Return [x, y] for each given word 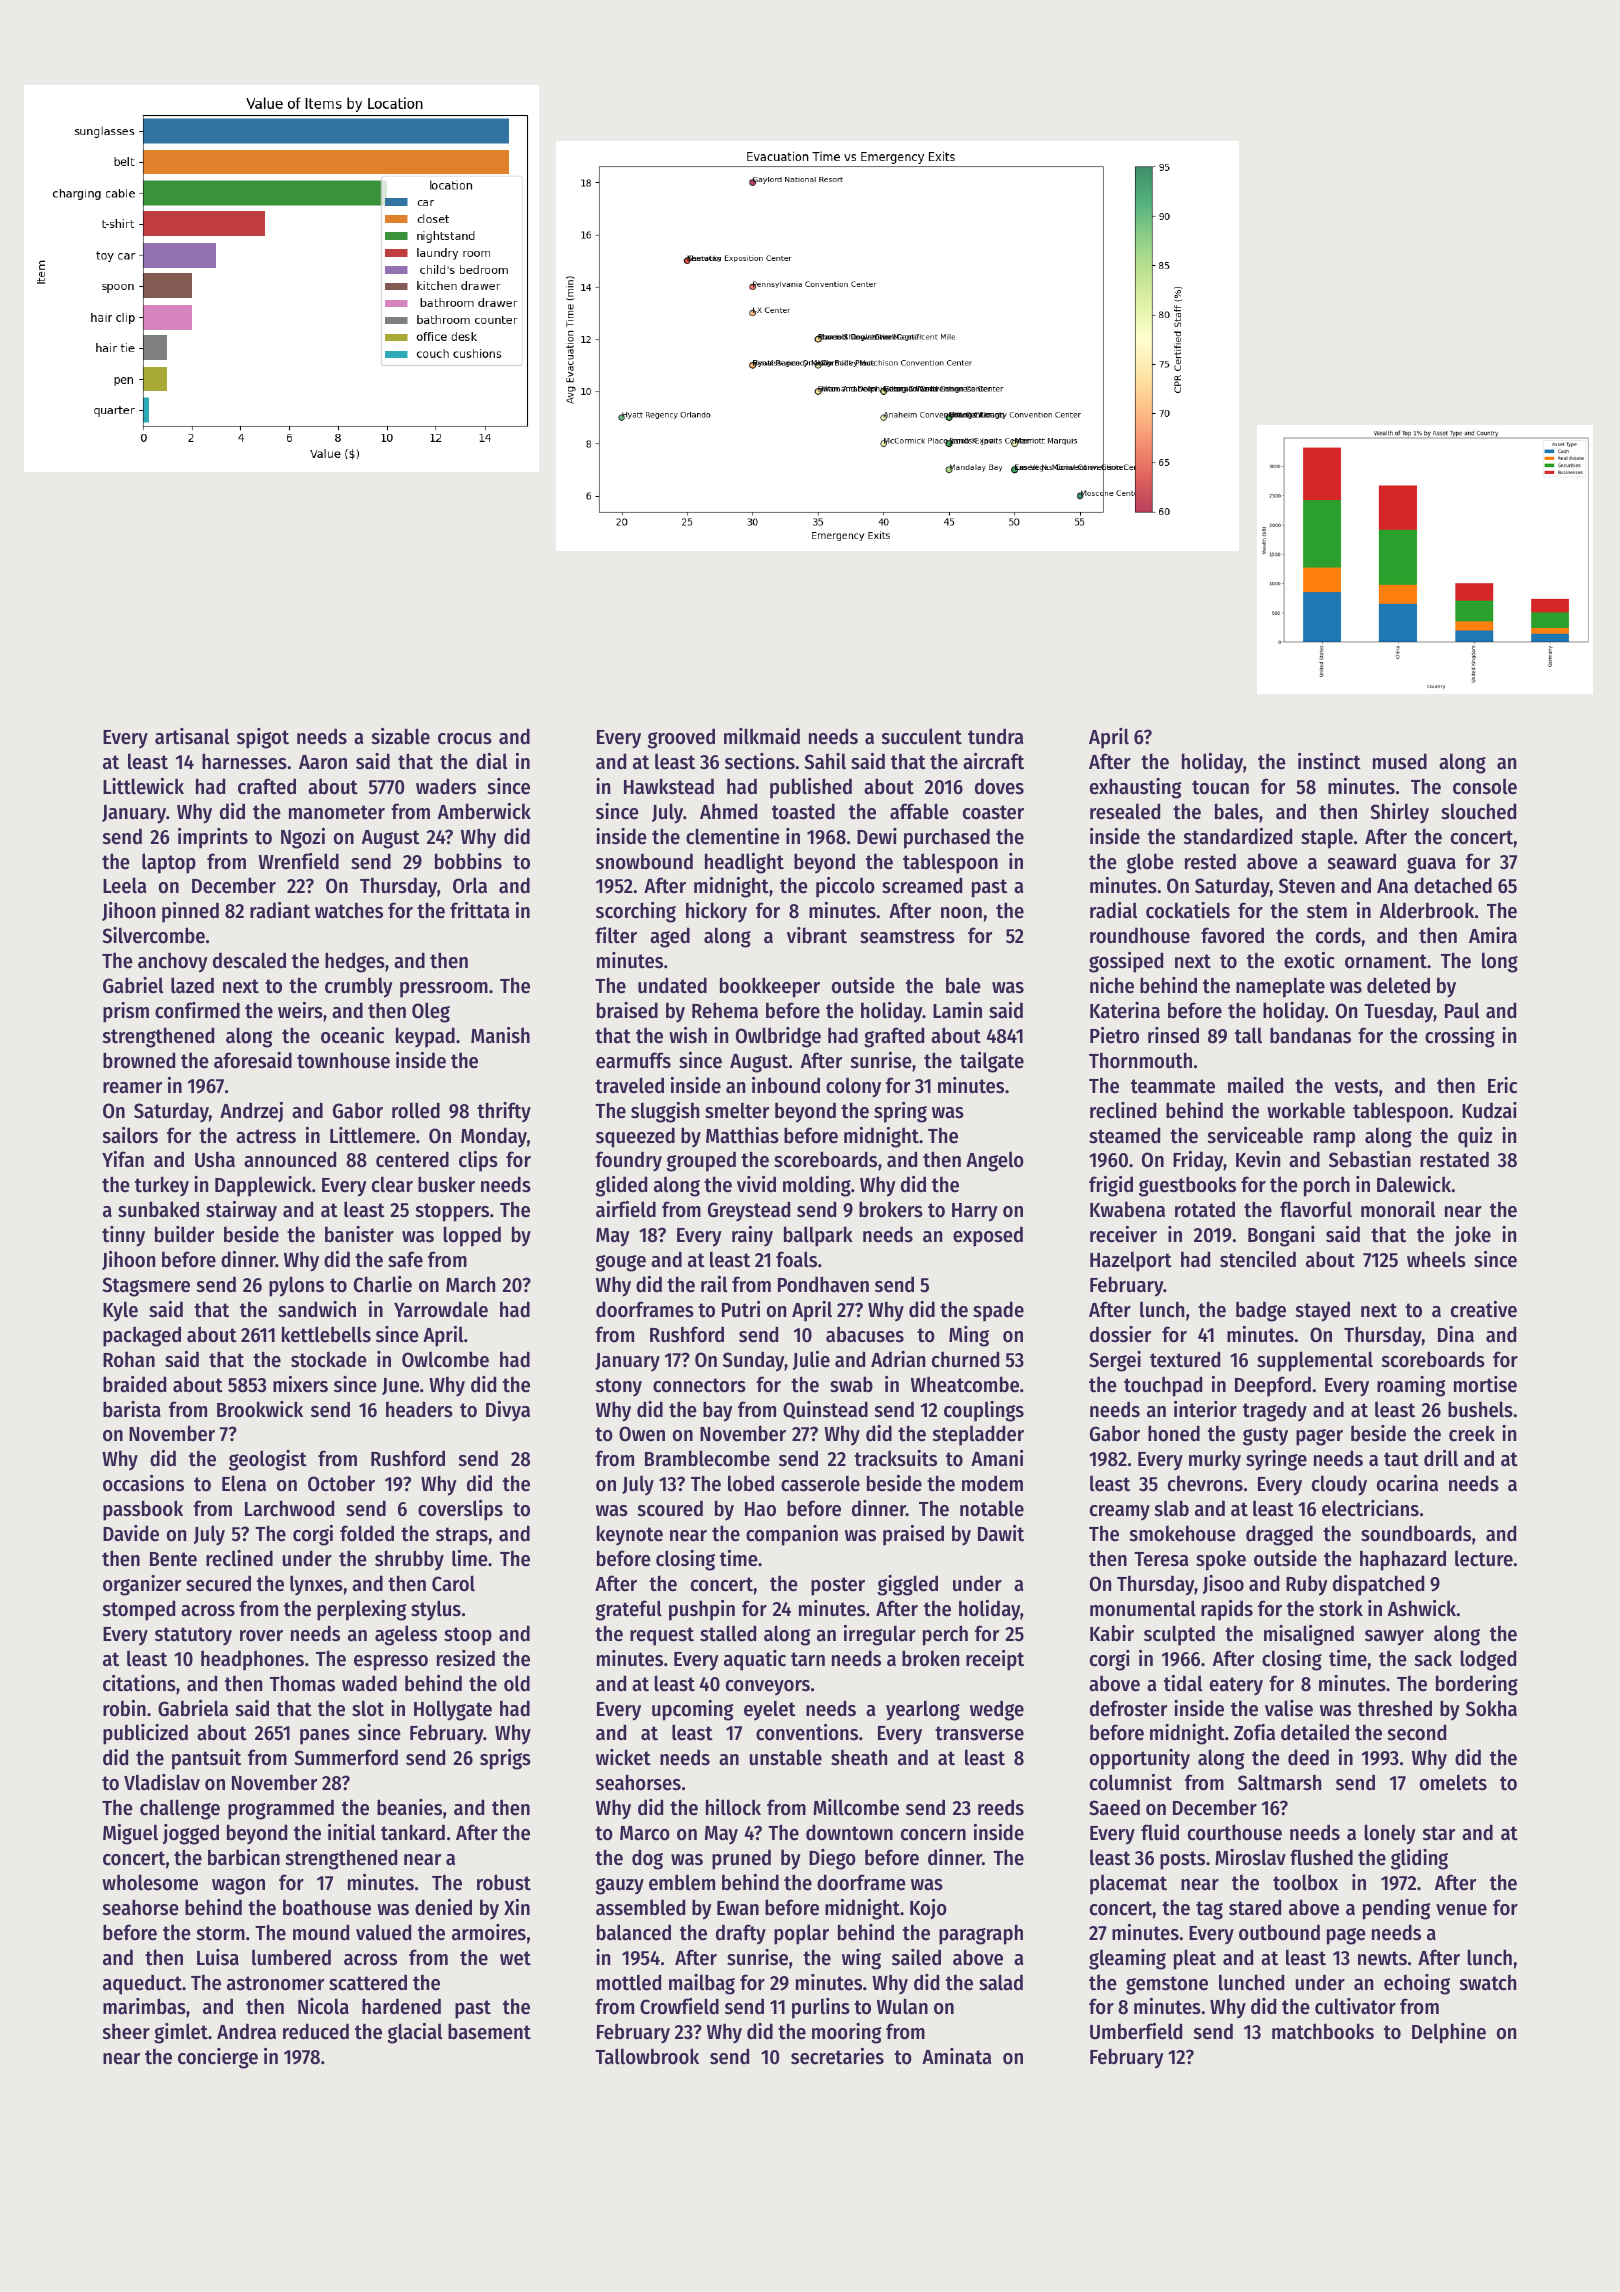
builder [184, 1234]
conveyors [768, 1688]
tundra [995, 736]
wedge [997, 1710]
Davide [131, 1533]
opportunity [1140, 1759]
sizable [401, 736]
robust [504, 1882]
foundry [628, 1161]
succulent [922, 736]
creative [1484, 1309]
